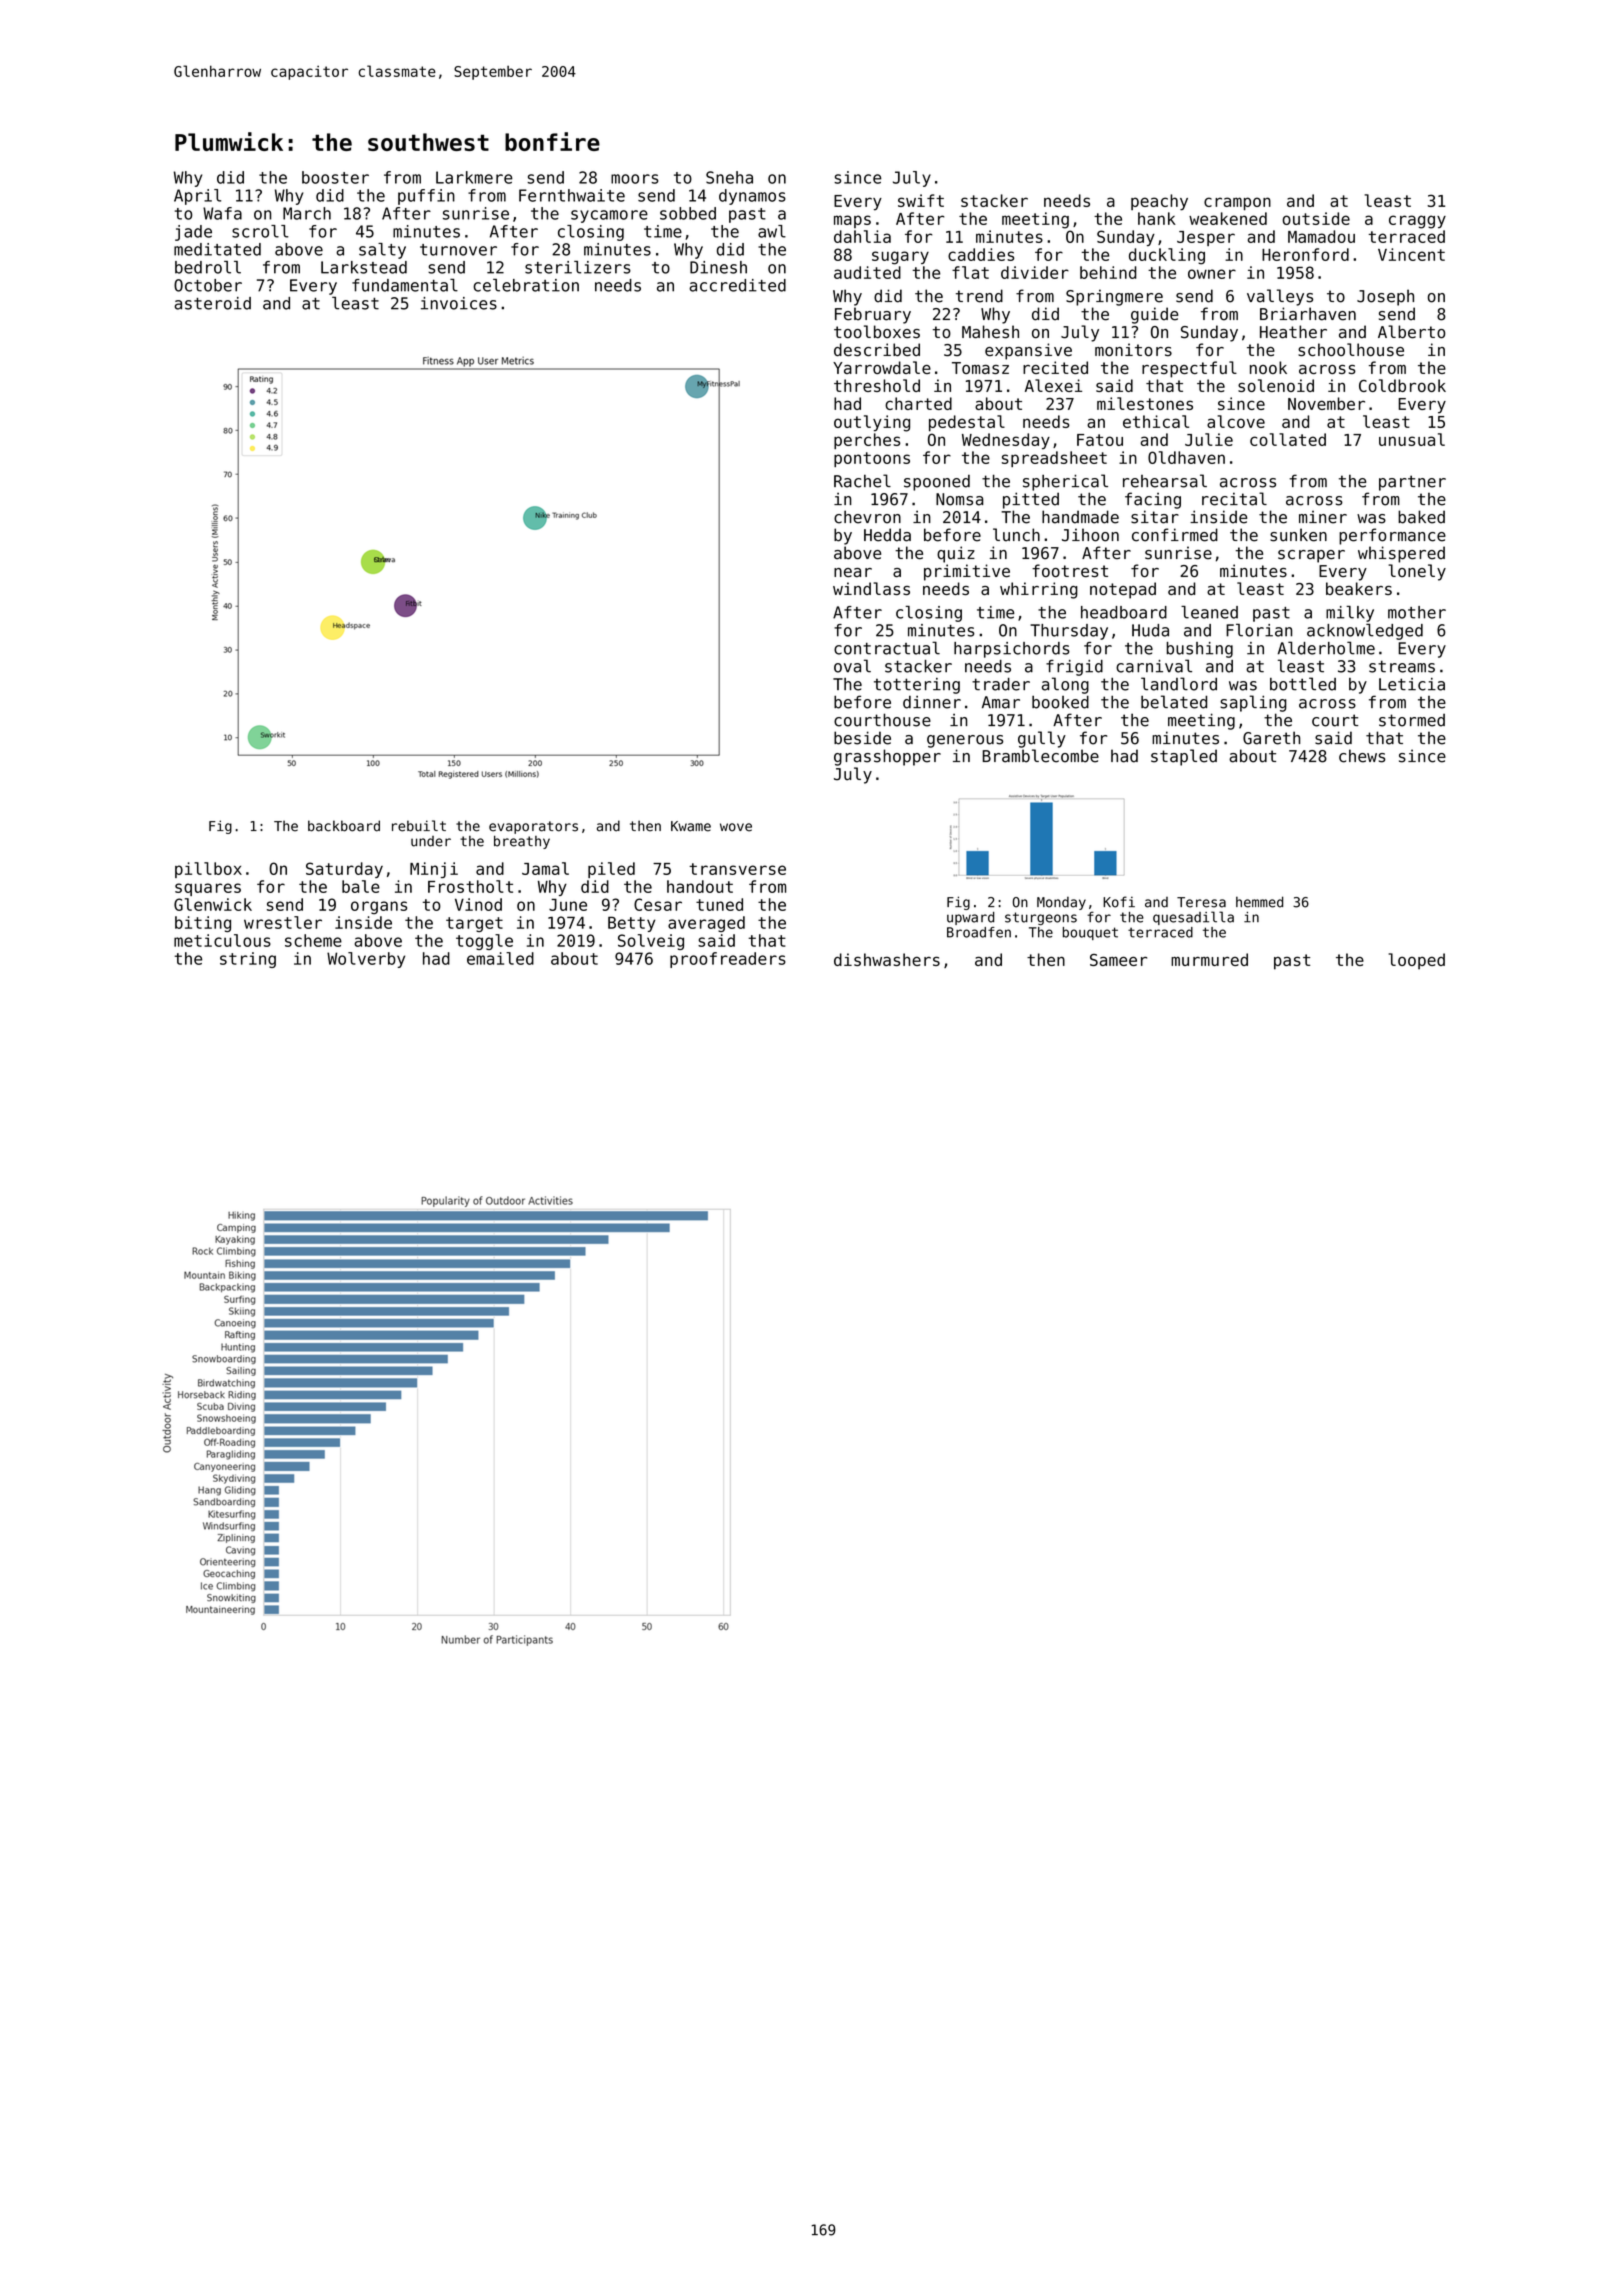  Describe the element at coordinates (1157, 218) in the screenshot. I see `hank` at that location.
